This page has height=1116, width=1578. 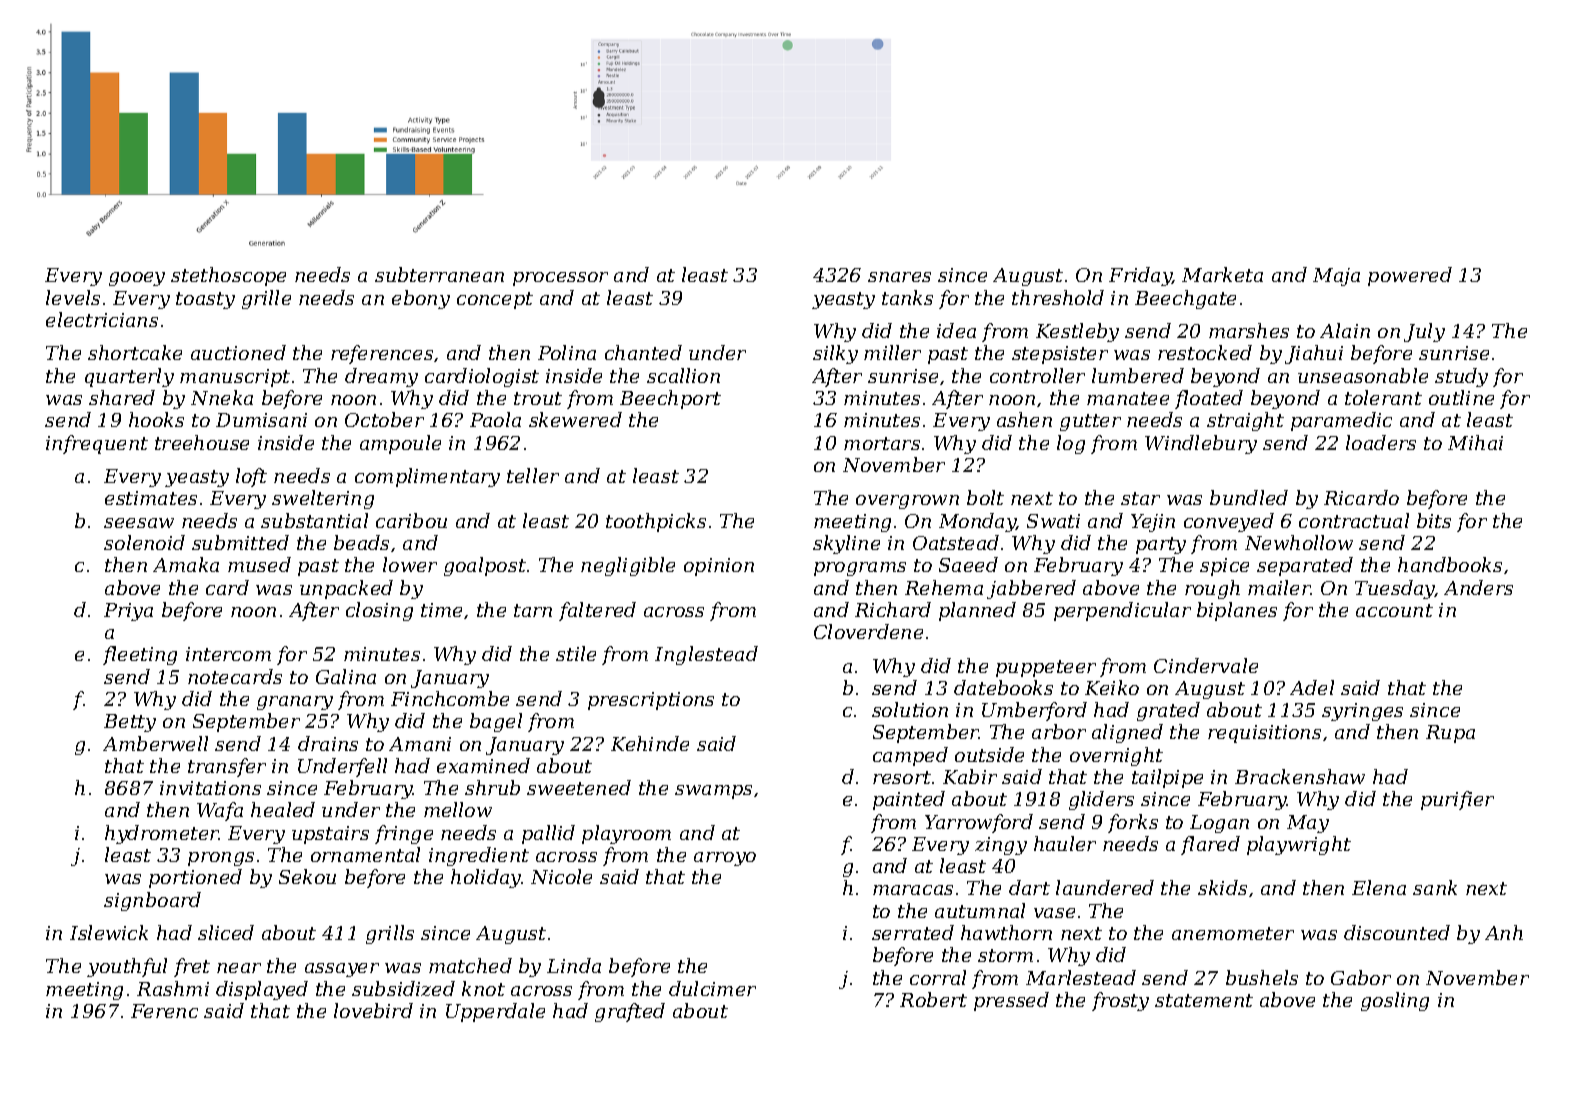 I want to click on Kehinde, so click(x=650, y=743).
